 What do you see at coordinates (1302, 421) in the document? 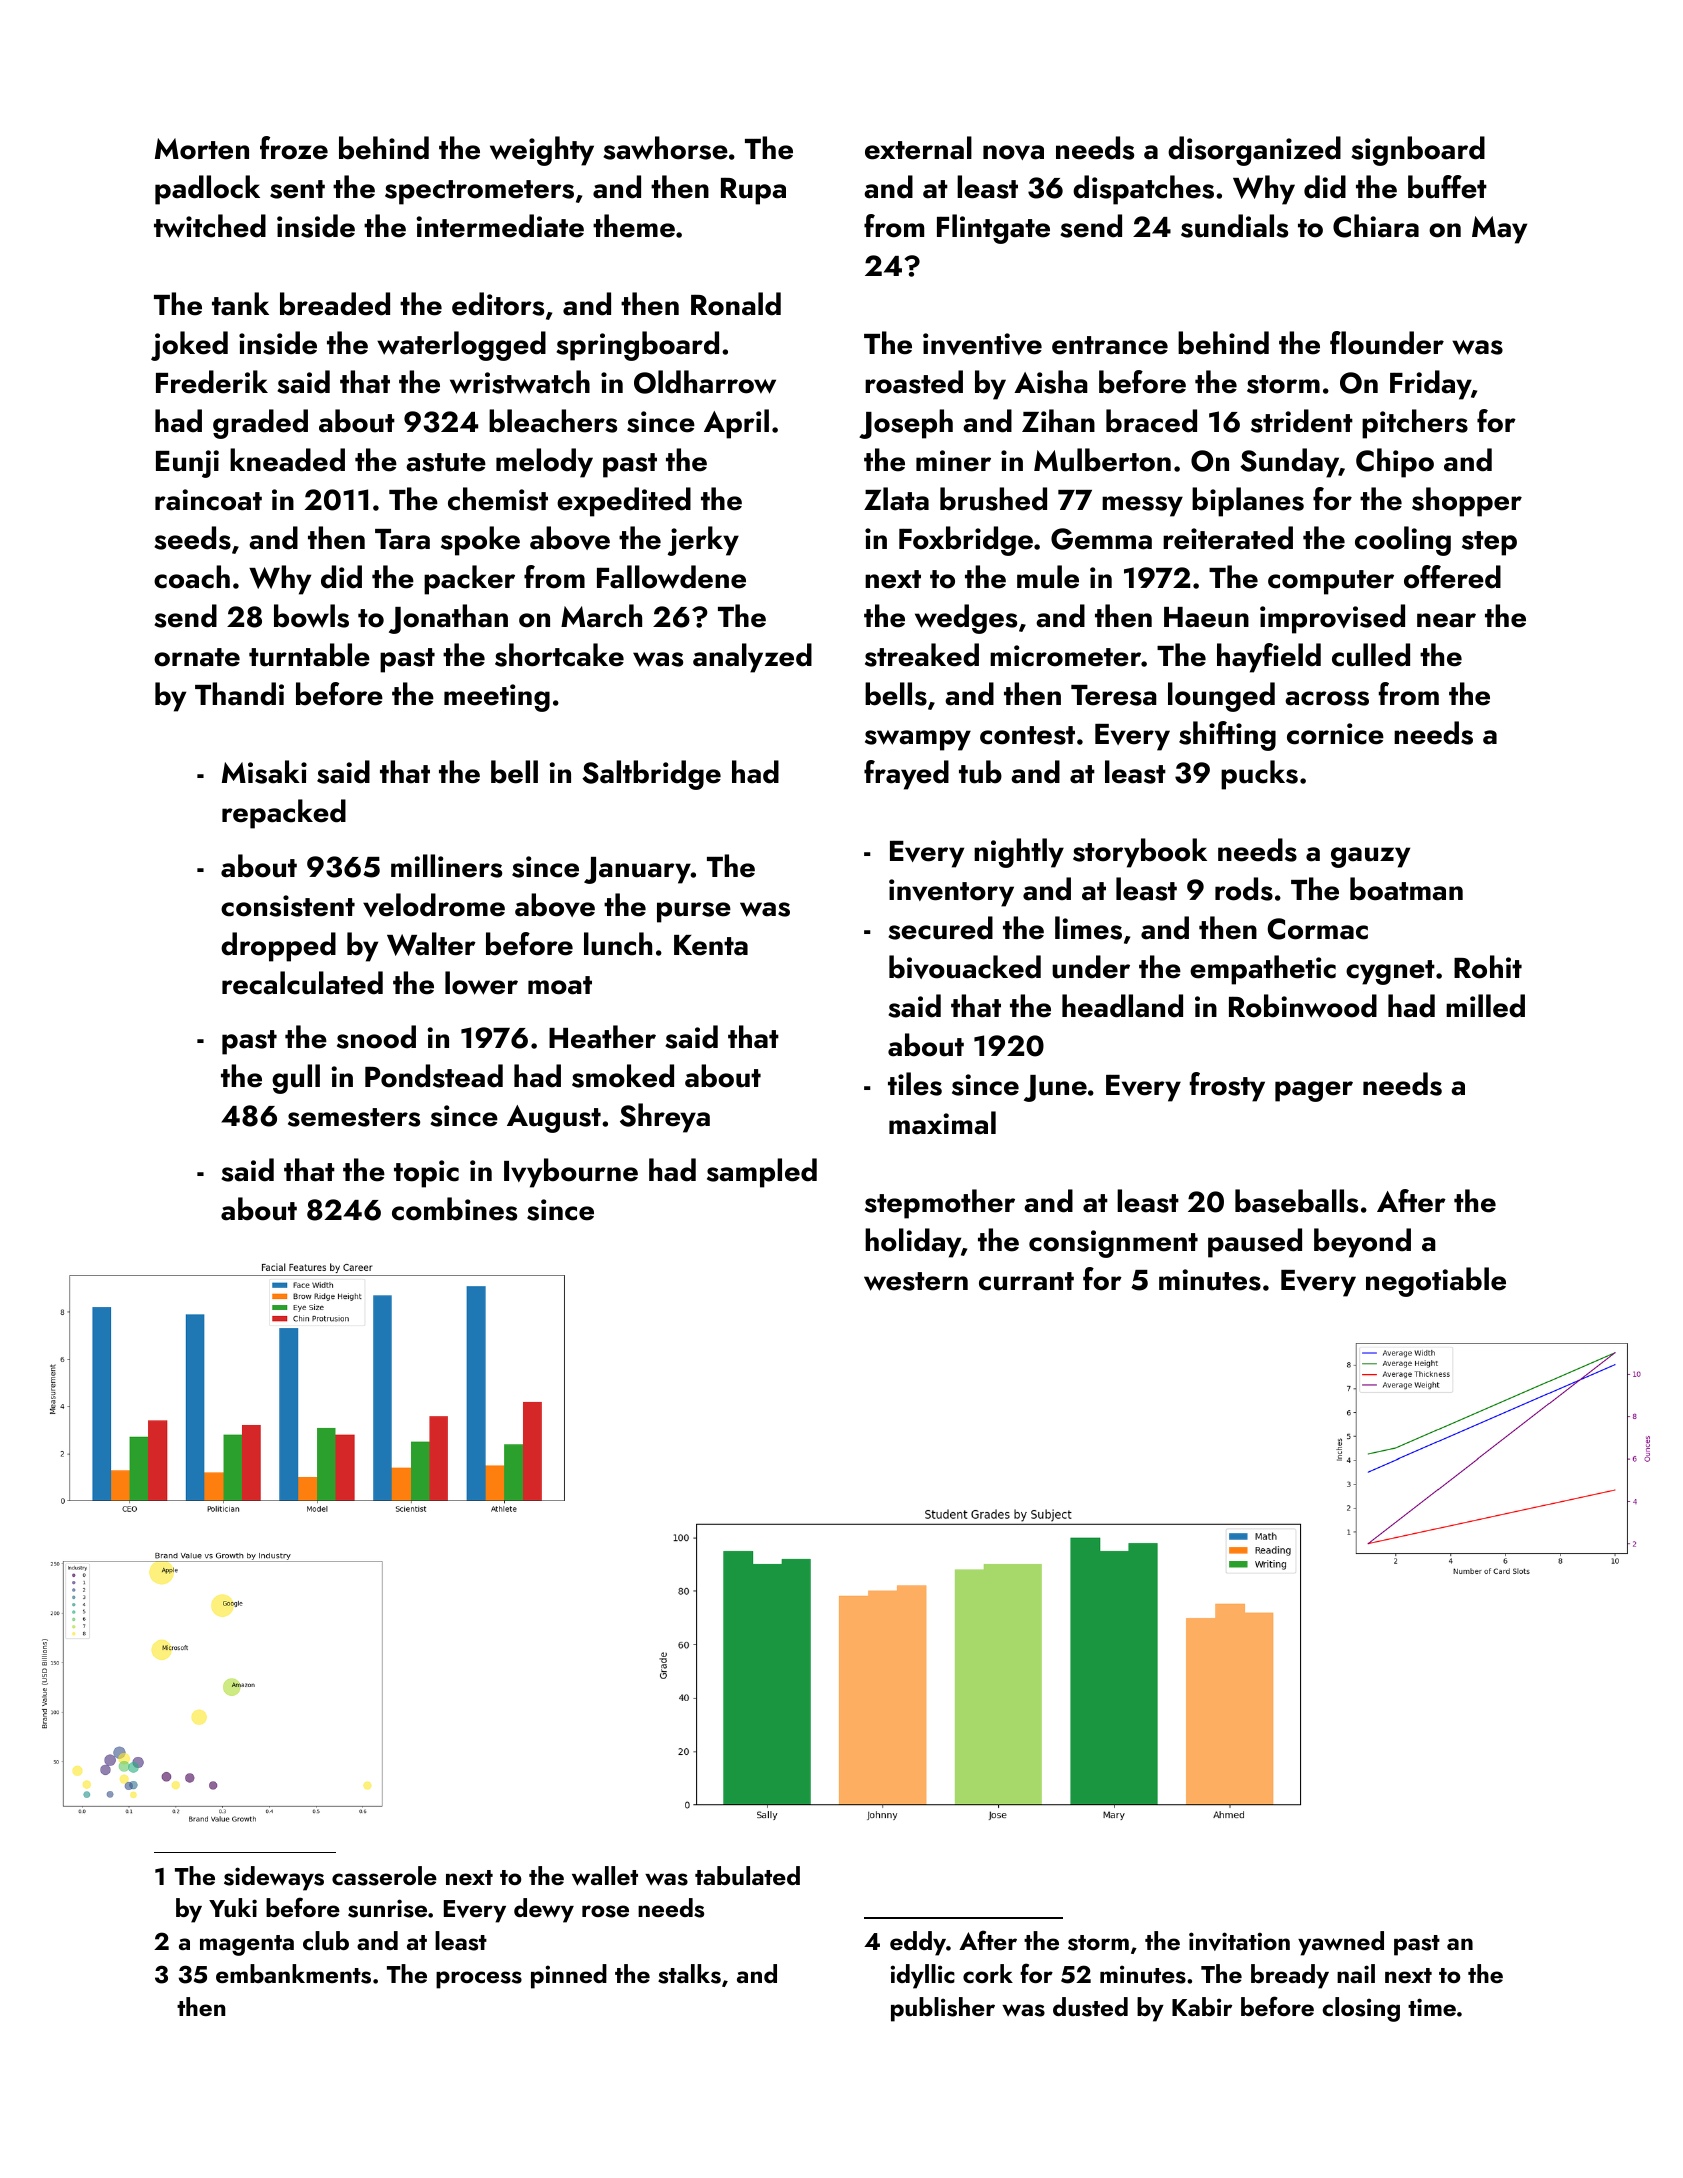
I see `strident` at bounding box center [1302, 421].
